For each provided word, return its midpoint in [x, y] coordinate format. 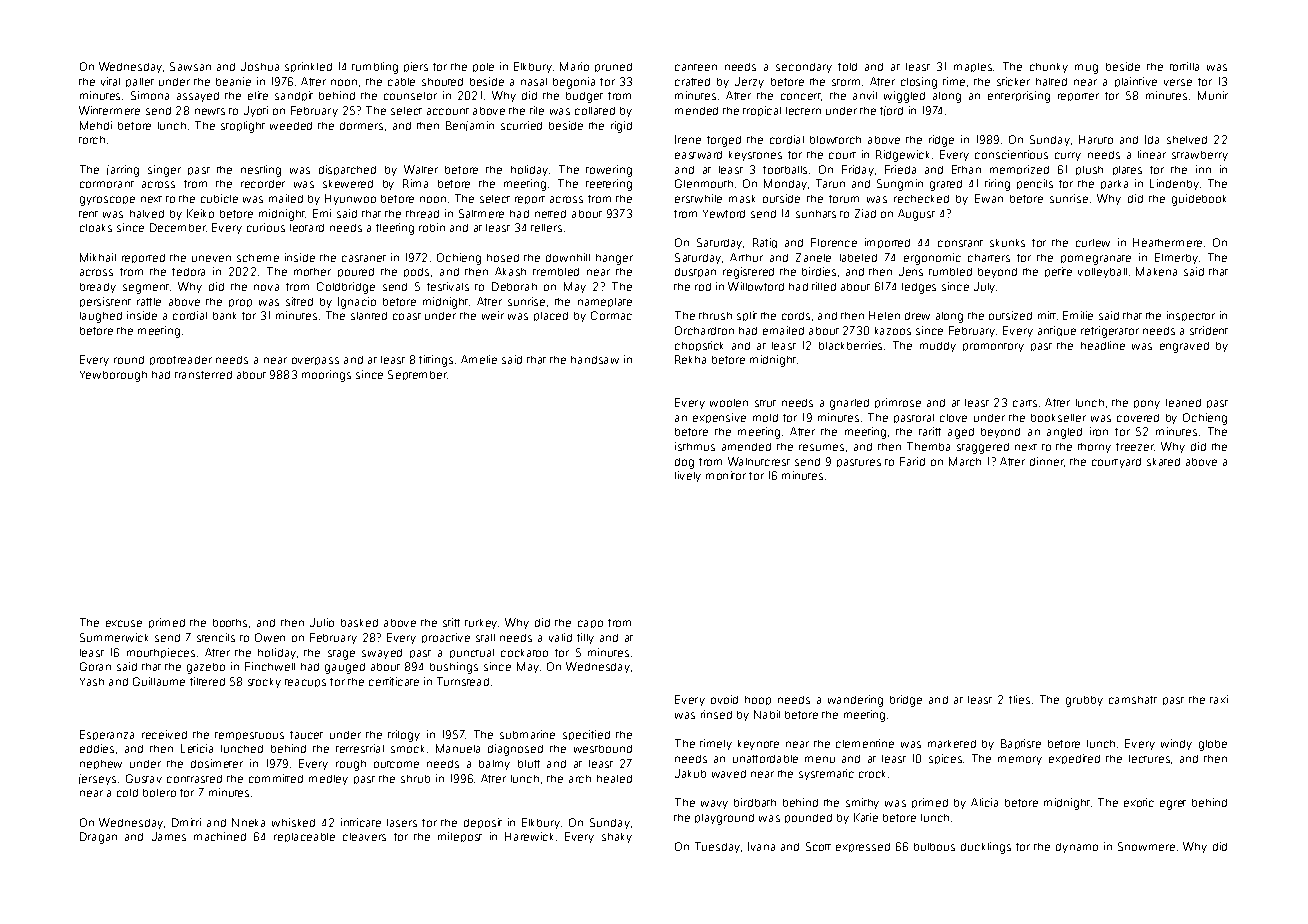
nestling [261, 171]
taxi [1219, 699]
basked [359, 623]
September [417, 375]
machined [220, 836]
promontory [993, 347]
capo [590, 624]
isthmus [695, 446]
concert [801, 96]
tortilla [1184, 66]
